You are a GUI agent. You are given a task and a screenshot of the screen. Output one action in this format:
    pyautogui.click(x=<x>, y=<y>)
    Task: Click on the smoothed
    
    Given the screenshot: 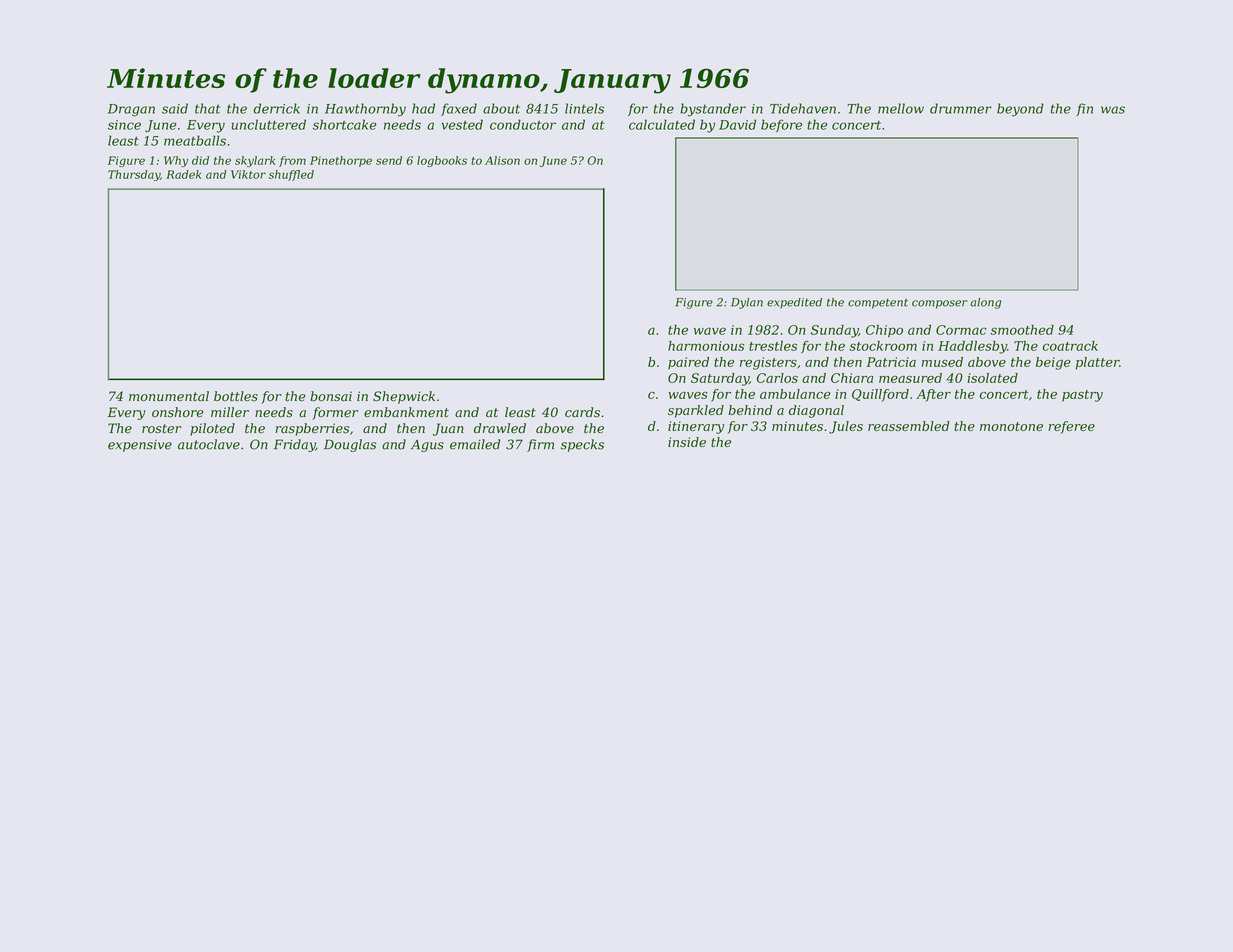 What is the action you would take?
    pyautogui.click(x=1022, y=330)
